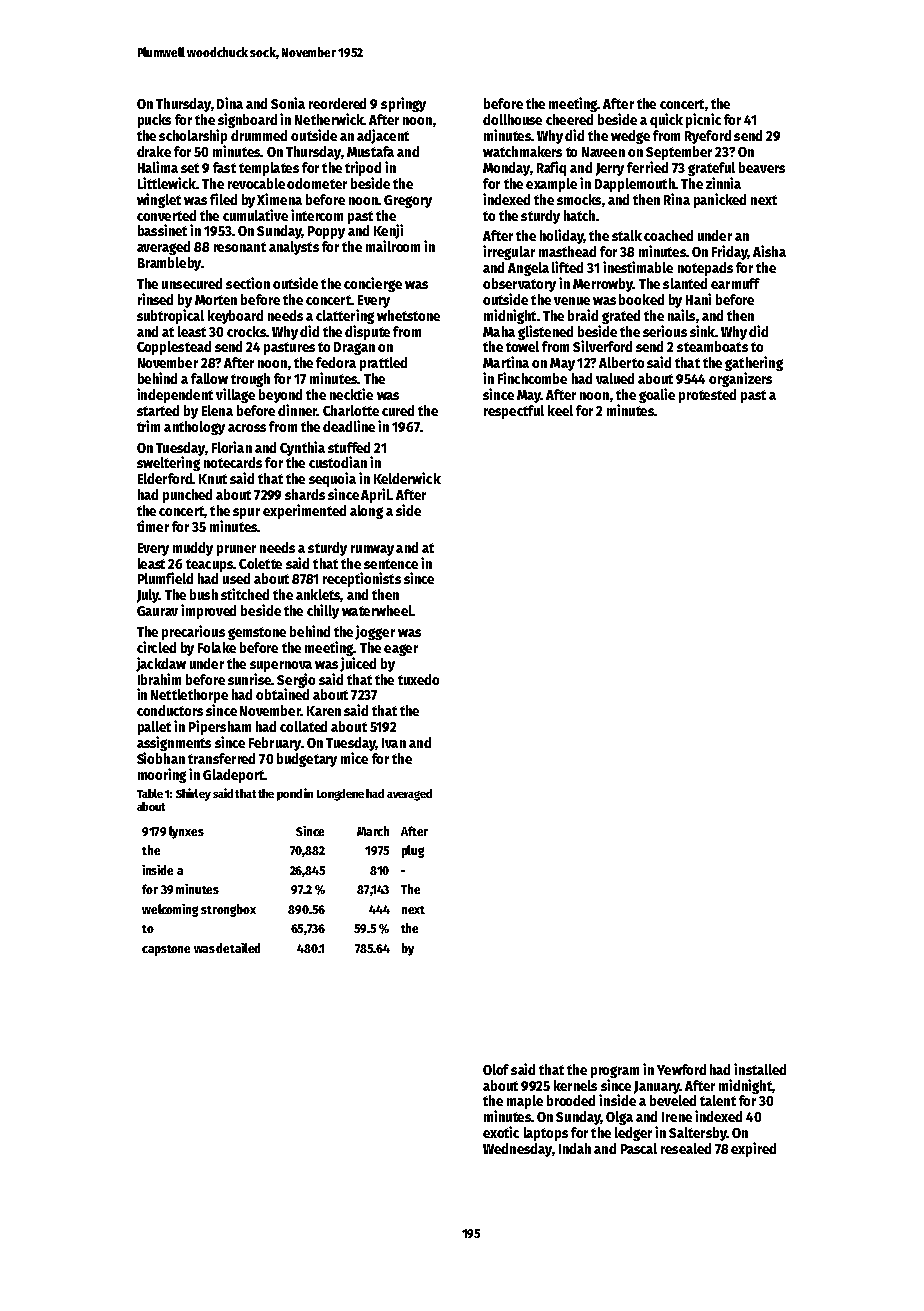 The width and height of the image is (924, 1311). What do you see at coordinates (525, 1102) in the image?
I see `maple` at bounding box center [525, 1102].
